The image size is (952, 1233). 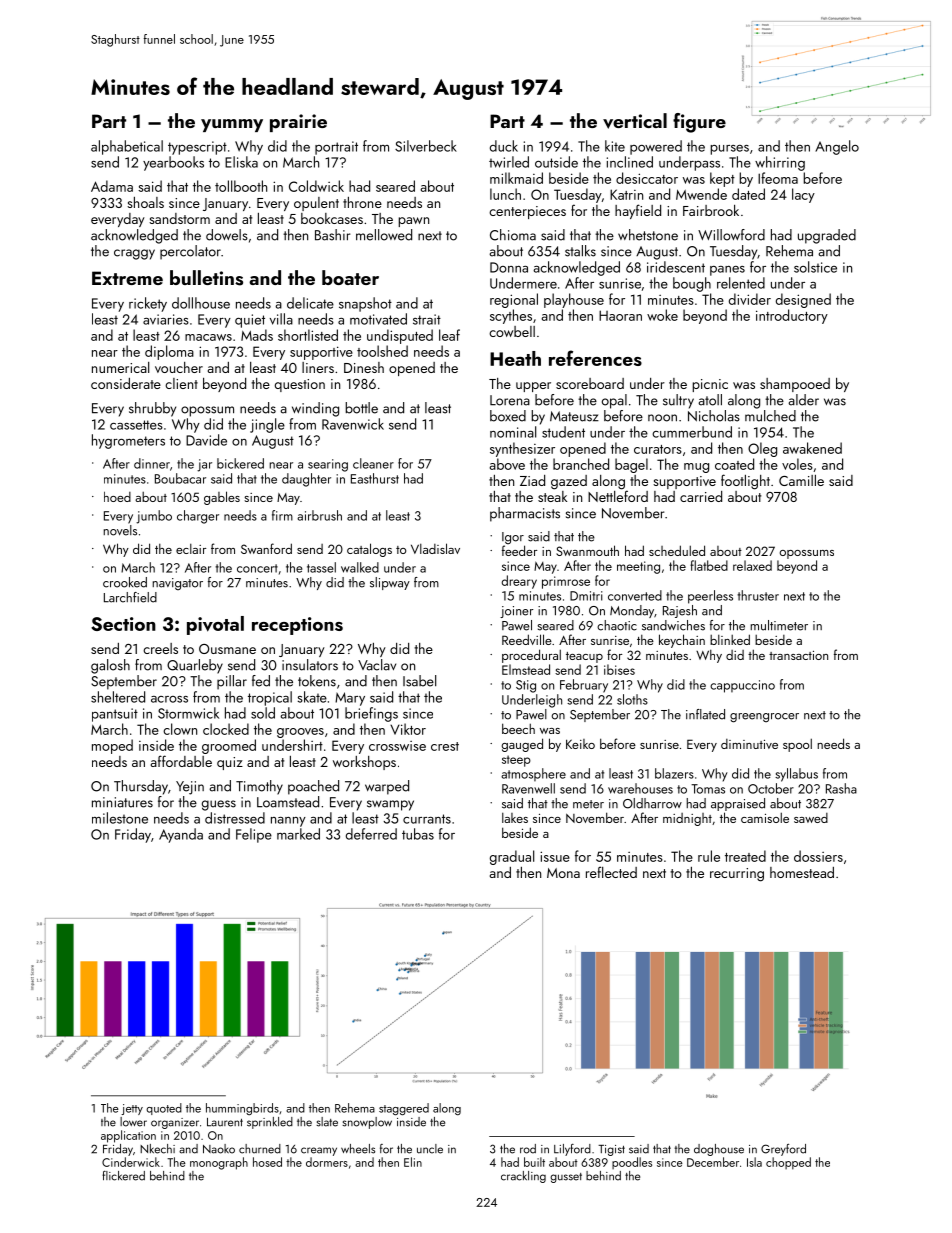 What do you see at coordinates (745, 482) in the page?
I see `footlight` at bounding box center [745, 482].
